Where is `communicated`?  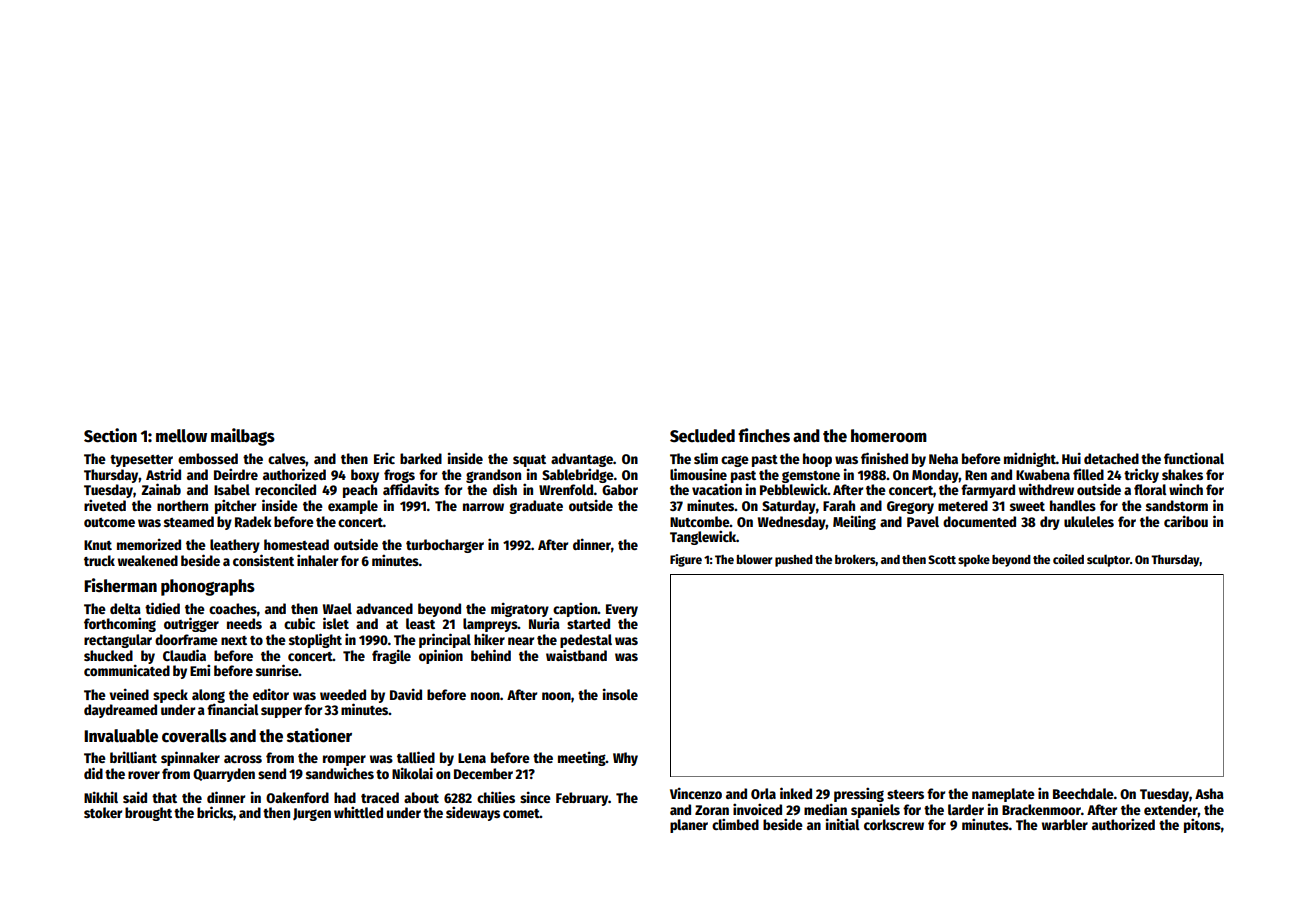
communicated is located at coordinates (127, 670).
